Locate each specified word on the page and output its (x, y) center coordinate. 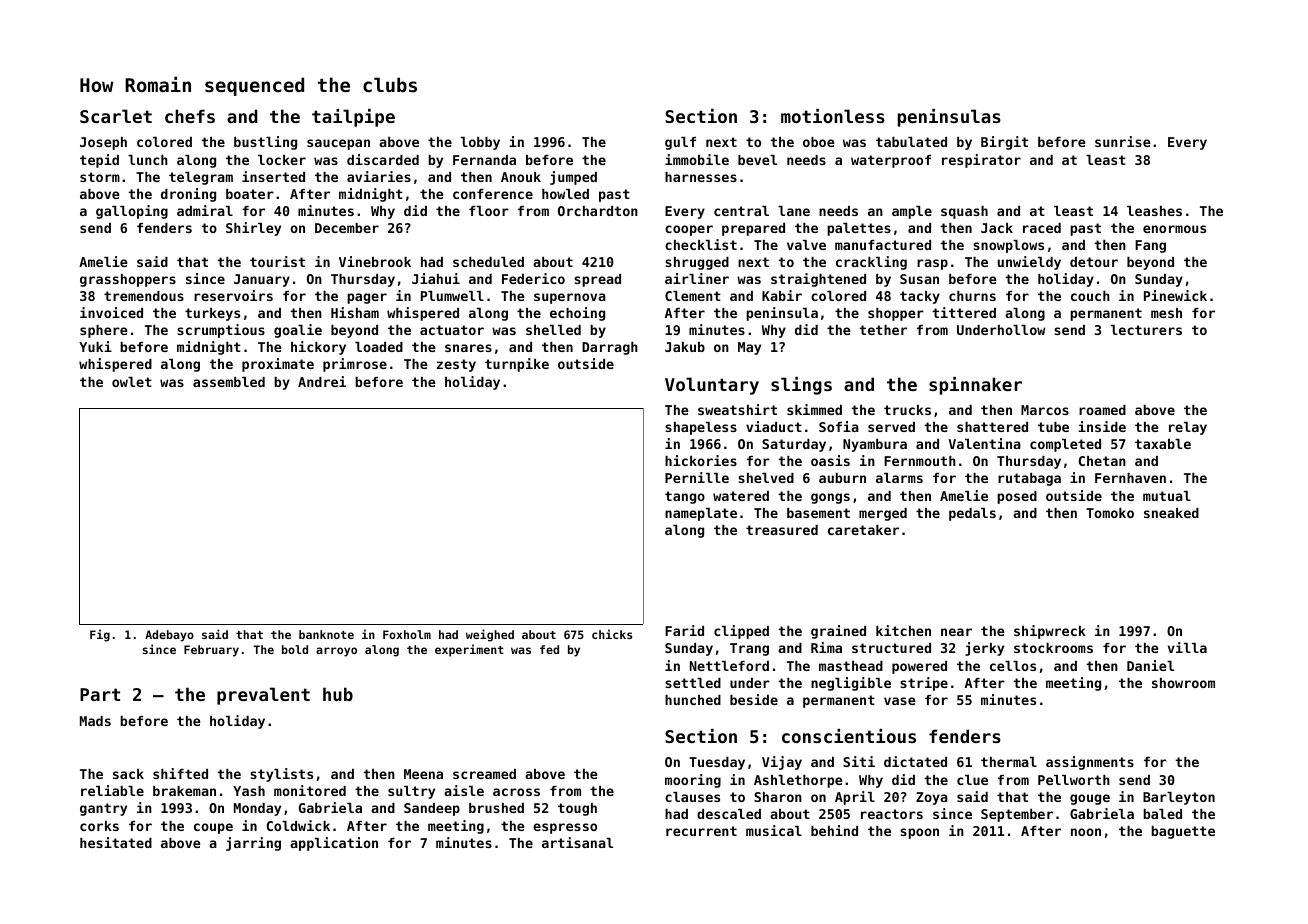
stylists (281, 775)
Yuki (95, 346)
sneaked (1171, 513)
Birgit (1004, 143)
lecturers (1146, 330)
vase (900, 701)
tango (685, 497)
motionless (833, 116)
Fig (100, 635)
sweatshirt (737, 409)
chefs (190, 116)
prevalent (263, 696)
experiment (469, 650)
